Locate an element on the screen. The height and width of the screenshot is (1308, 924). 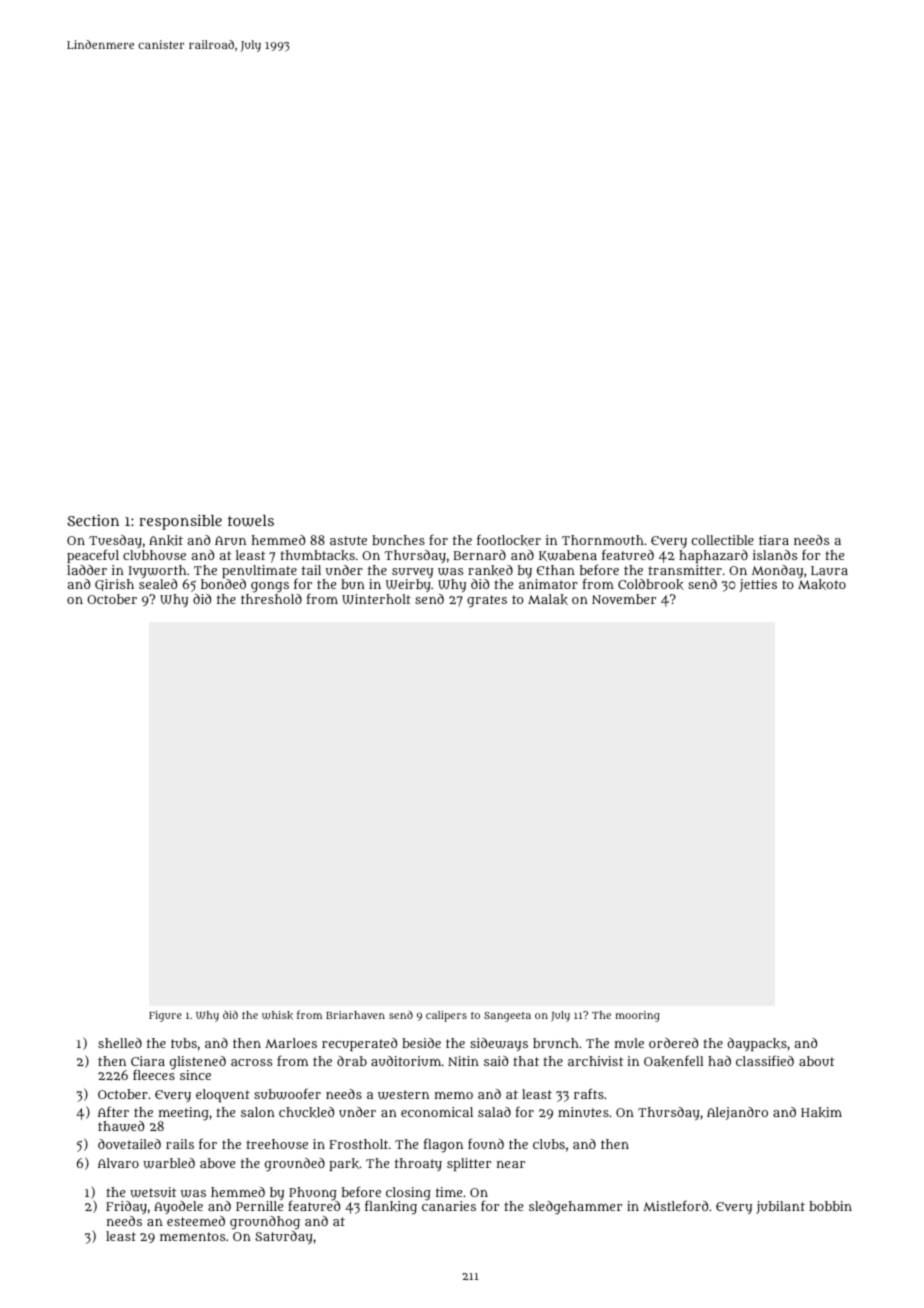
sledgehammer is located at coordinates (575, 1208).
